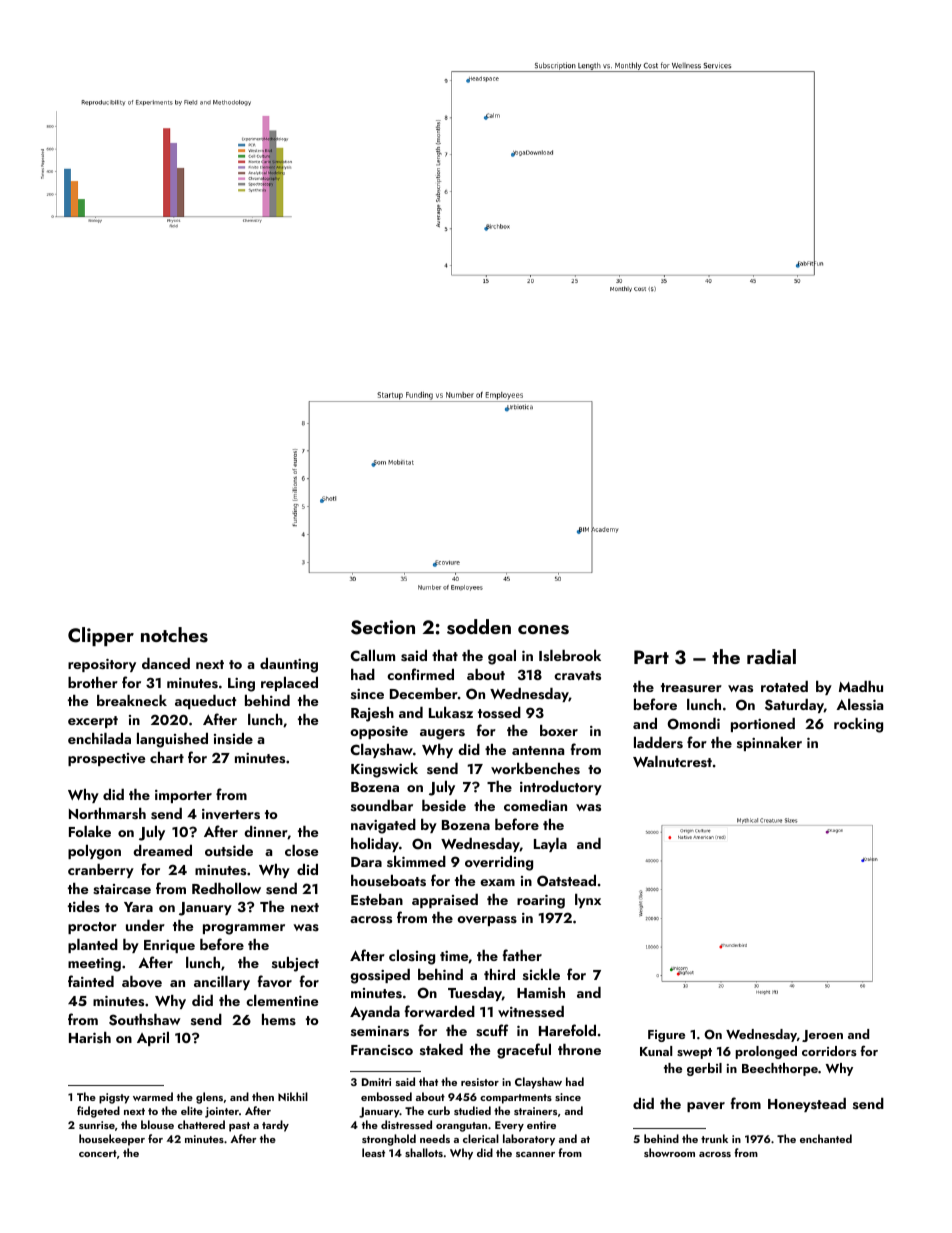 Image resolution: width=952 pixels, height=1233 pixels. What do you see at coordinates (543, 630) in the screenshot?
I see `cones` at bounding box center [543, 630].
